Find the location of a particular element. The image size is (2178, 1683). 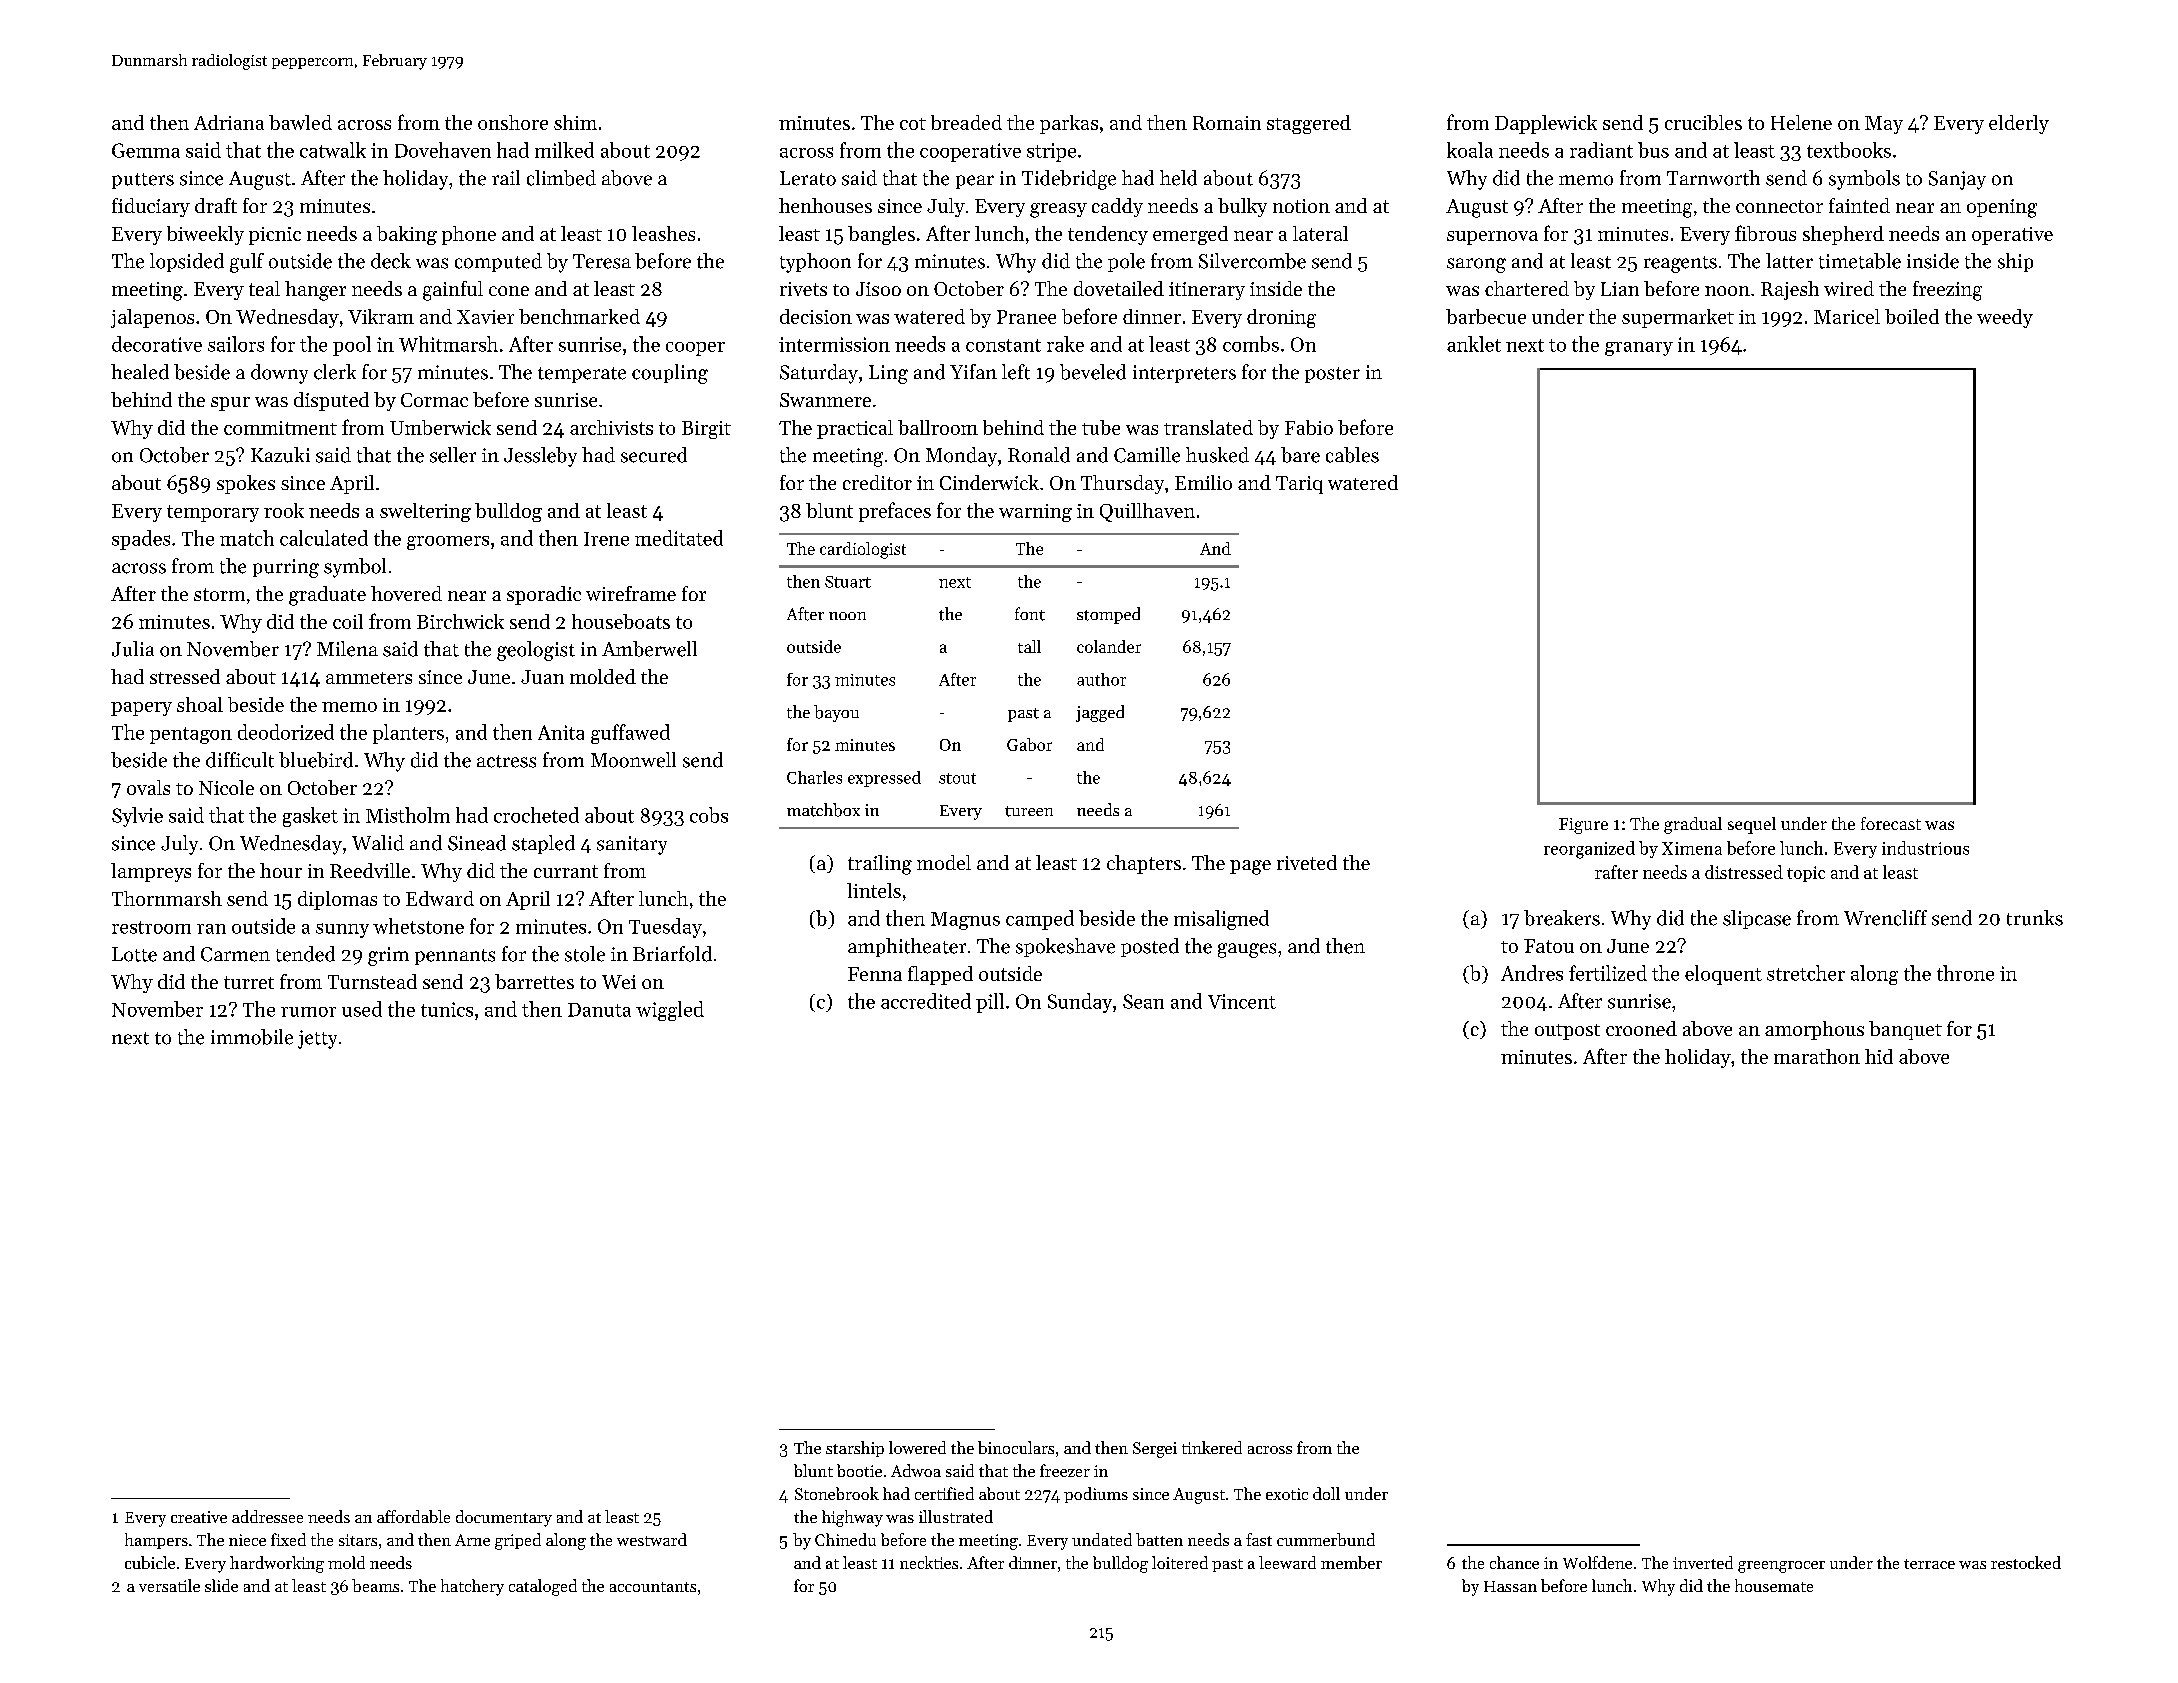

bawled is located at coordinates (300, 122).
